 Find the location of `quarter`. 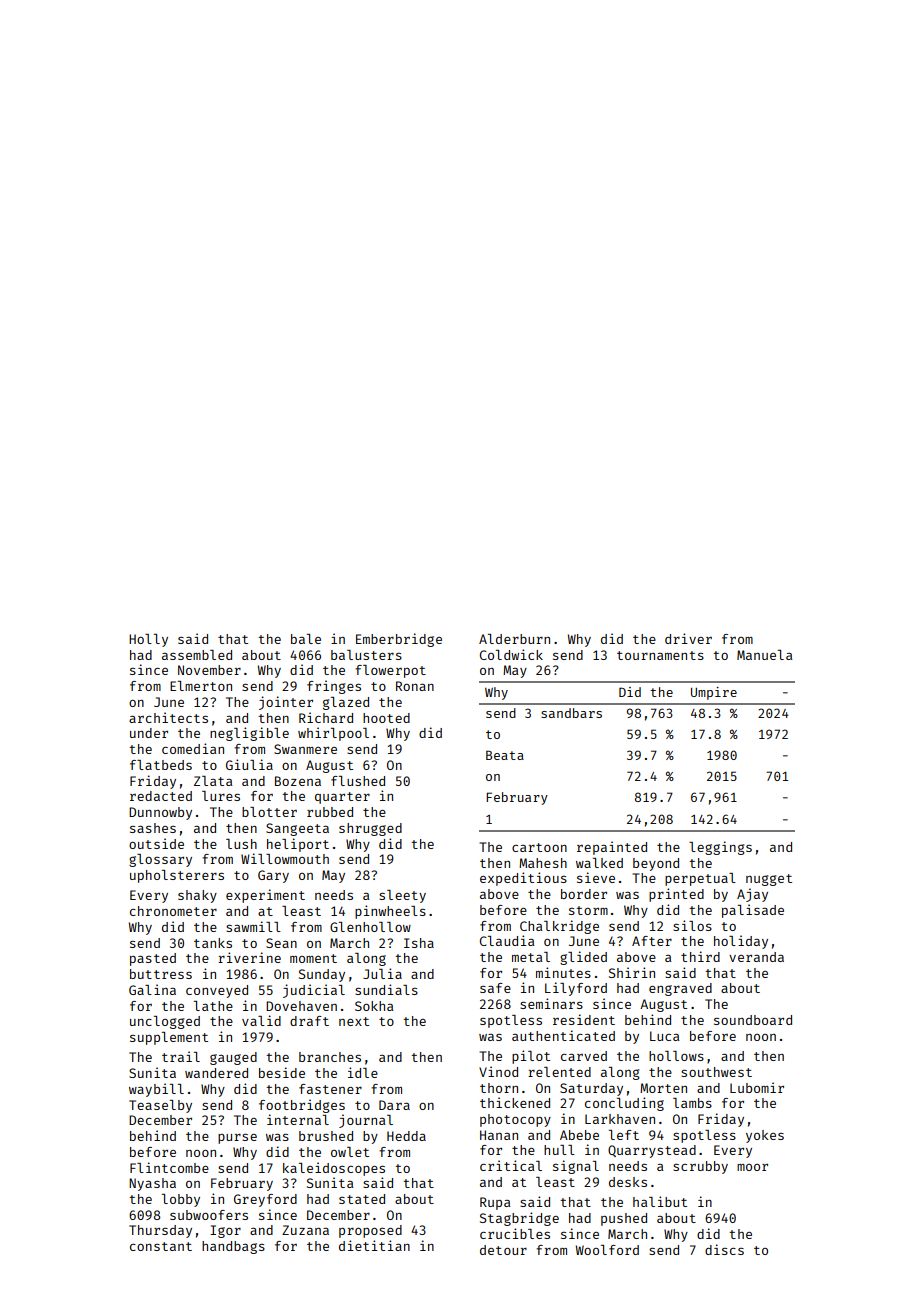

quarter is located at coordinates (342, 798).
